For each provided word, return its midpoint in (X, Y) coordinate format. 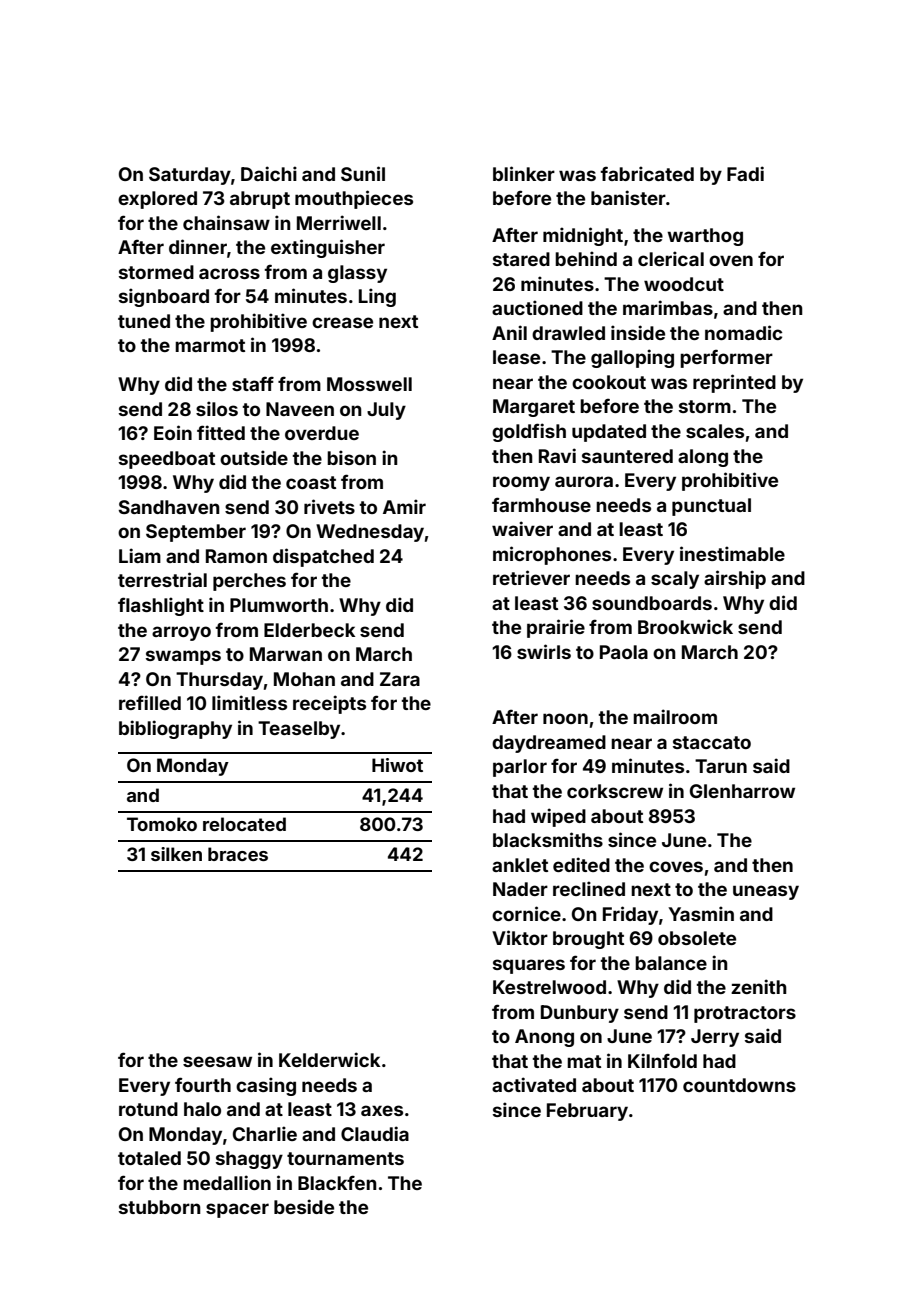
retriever (531, 577)
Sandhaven (169, 507)
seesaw (217, 1061)
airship (735, 579)
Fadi (745, 173)
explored (157, 200)
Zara (400, 679)
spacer (237, 1210)
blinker (524, 173)
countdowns (739, 1085)
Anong (544, 1038)
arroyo (181, 633)
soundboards (652, 603)
